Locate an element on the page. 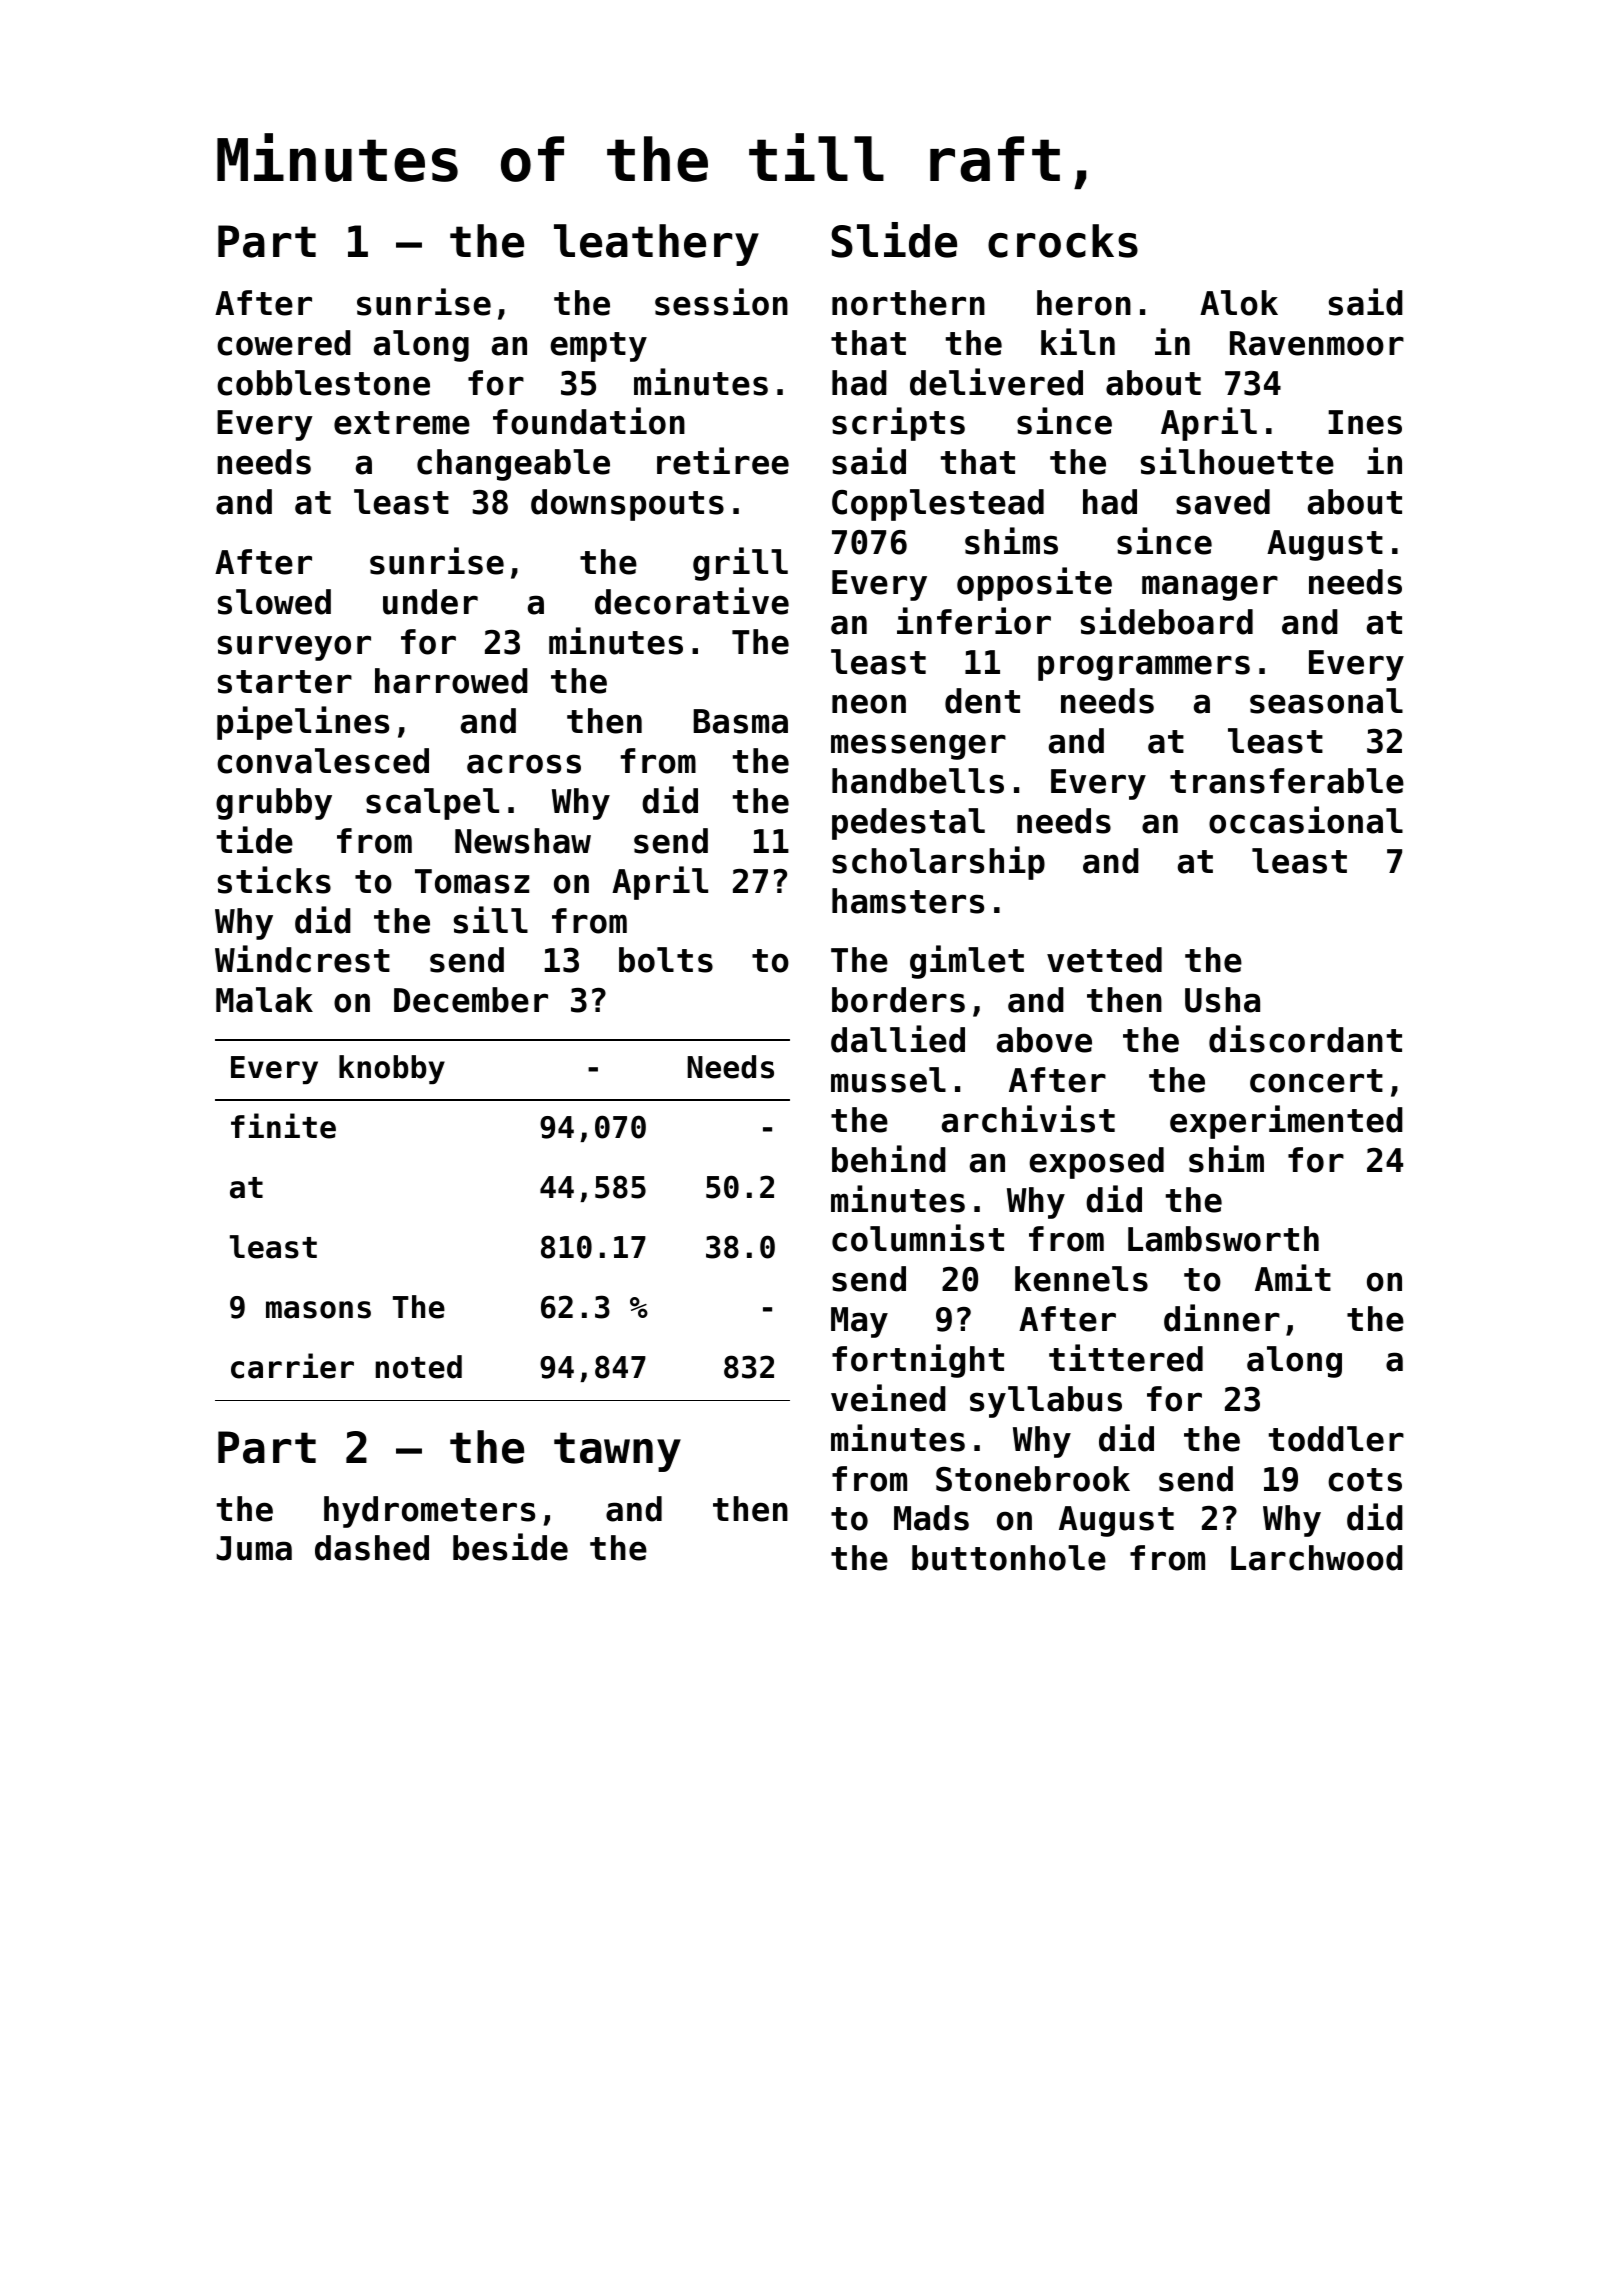  Alok is located at coordinates (1239, 303).
